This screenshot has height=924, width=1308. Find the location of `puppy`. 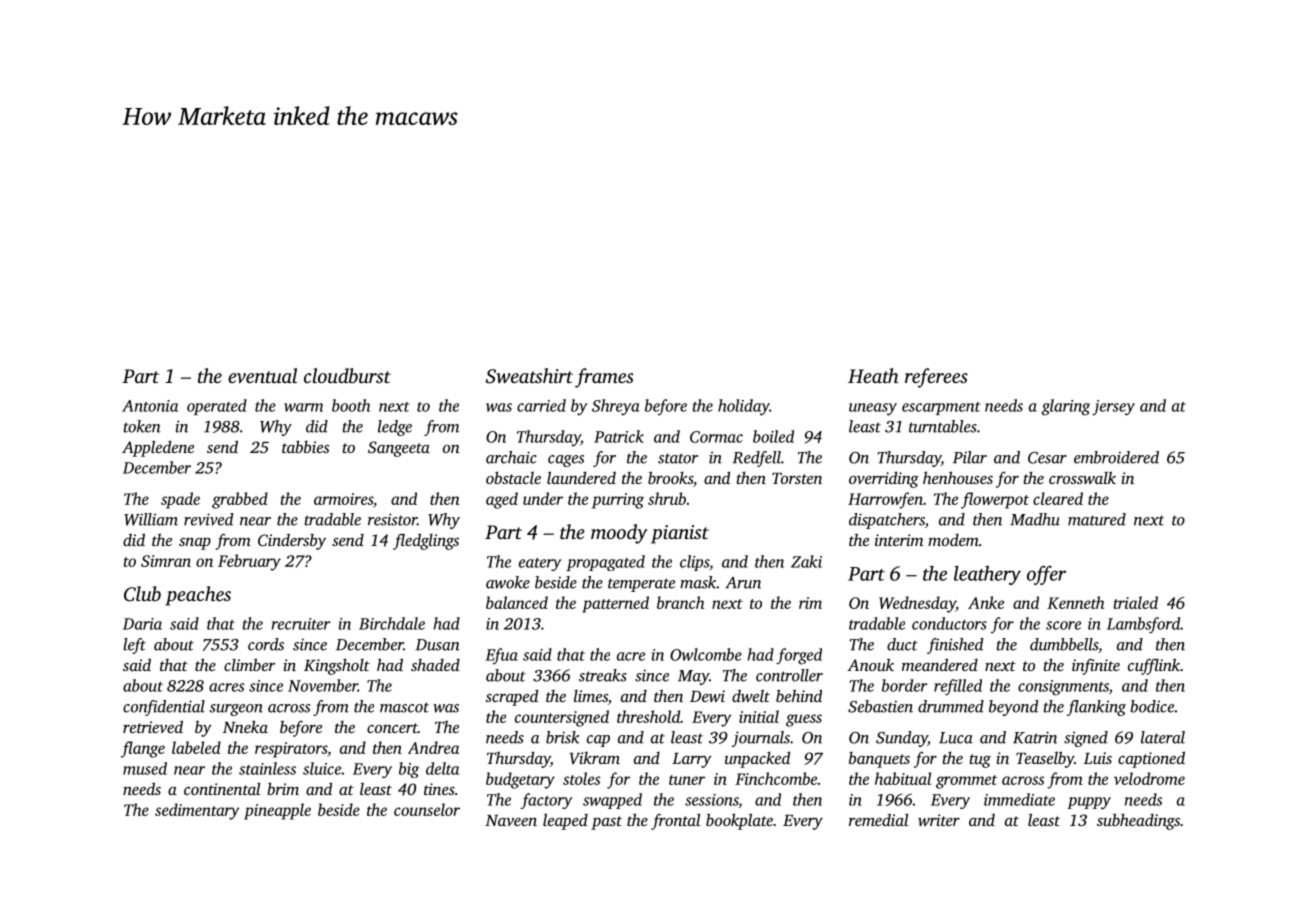

puppy is located at coordinates (1089, 803).
